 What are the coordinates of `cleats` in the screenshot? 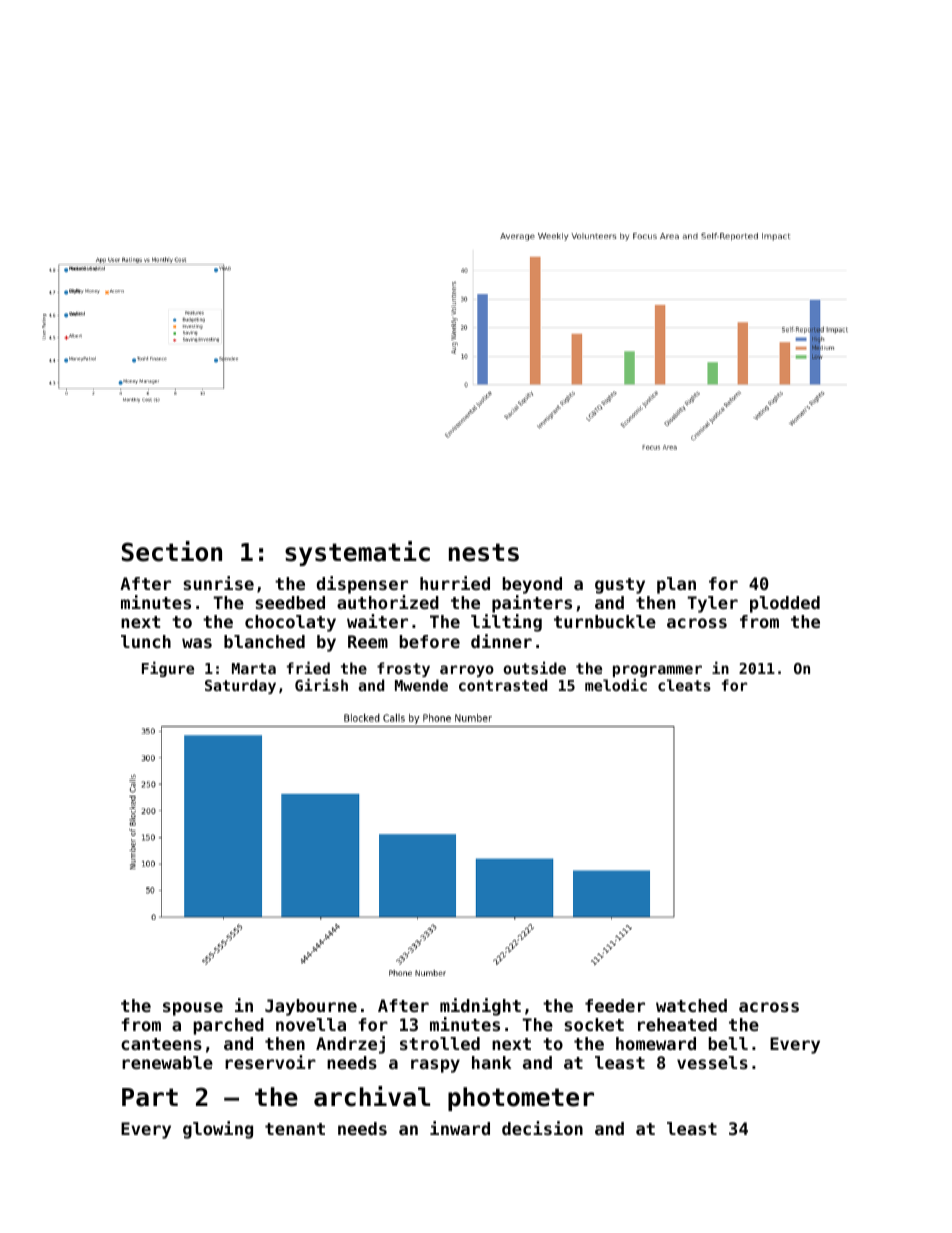 It's located at (684, 685).
